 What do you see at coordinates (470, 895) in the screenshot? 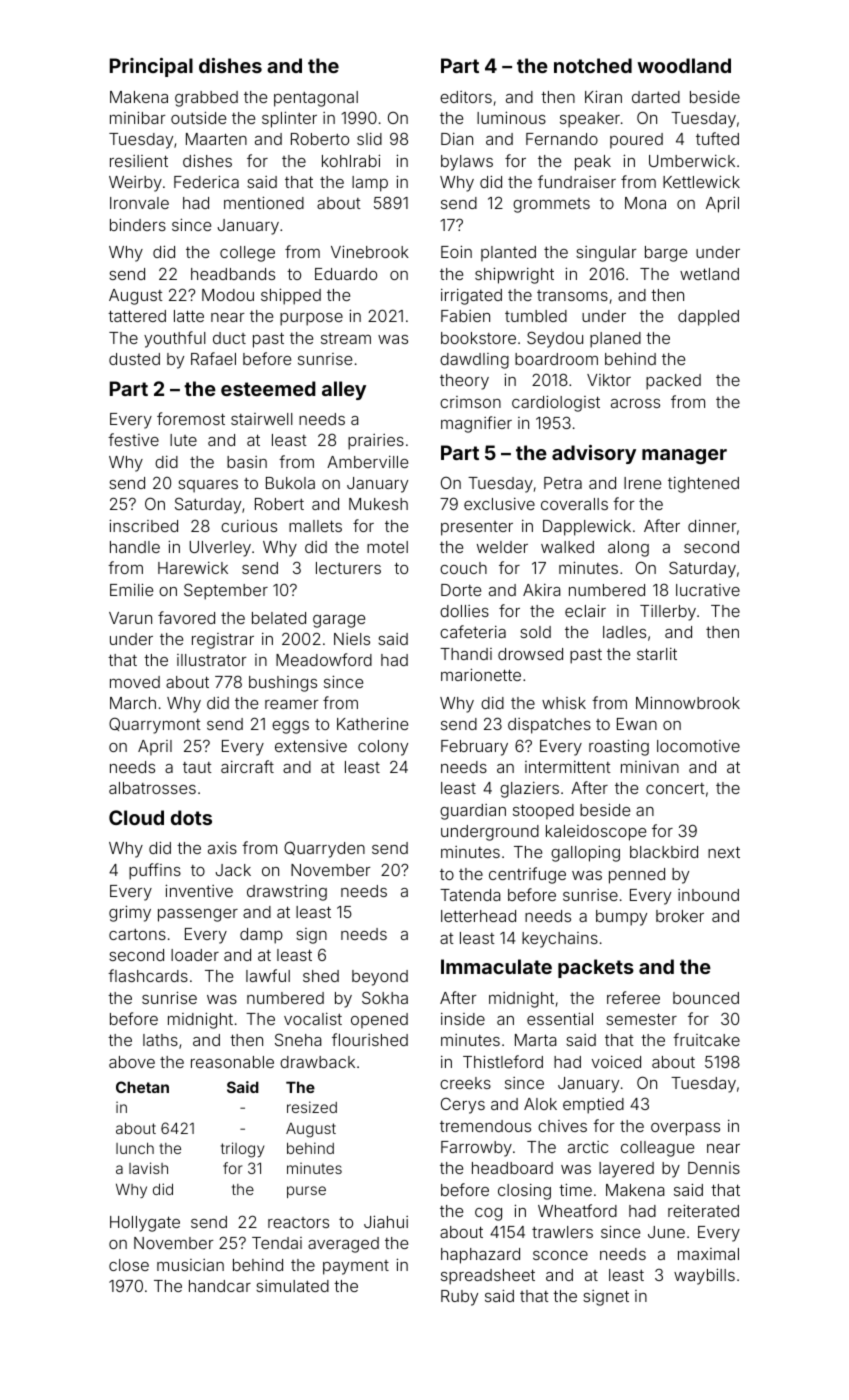
I see `Tatenda` at bounding box center [470, 895].
